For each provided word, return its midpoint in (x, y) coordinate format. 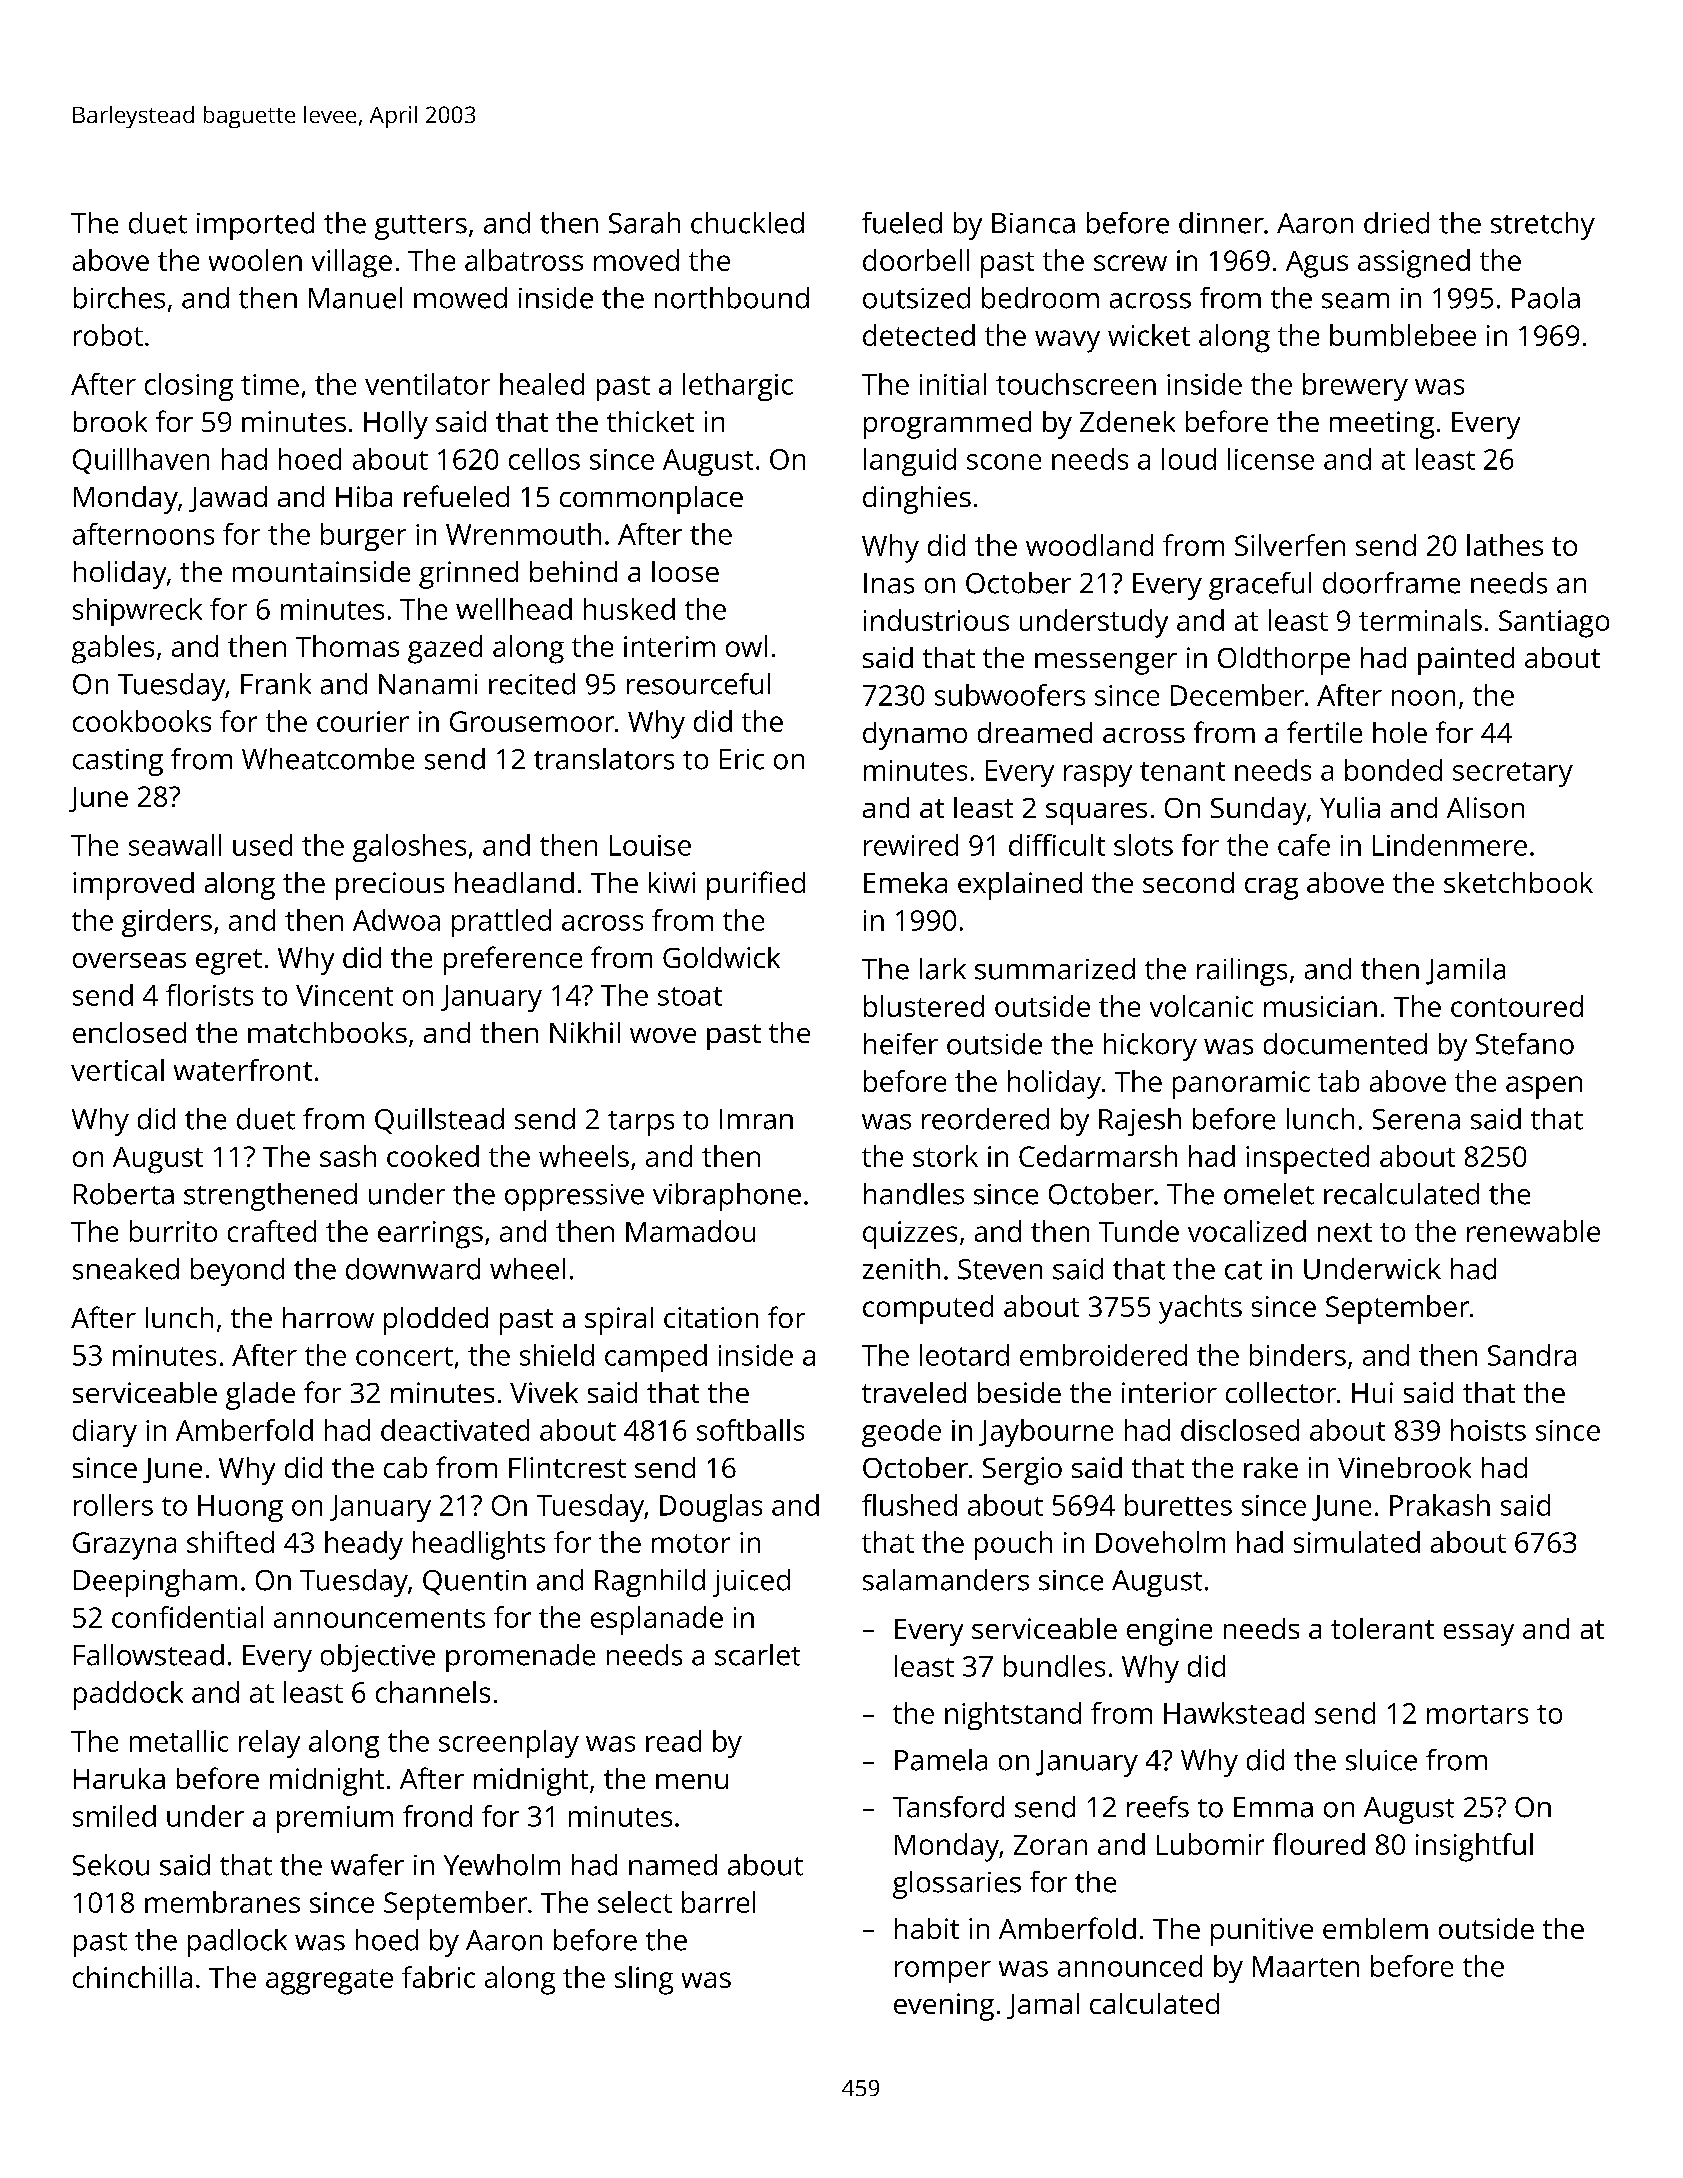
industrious (936, 620)
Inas (889, 583)
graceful (1260, 586)
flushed (909, 1505)
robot (108, 335)
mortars (1477, 1714)
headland (514, 882)
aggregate (329, 1982)
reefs (1158, 1807)
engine (1169, 1632)
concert (404, 1356)
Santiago (1554, 624)
